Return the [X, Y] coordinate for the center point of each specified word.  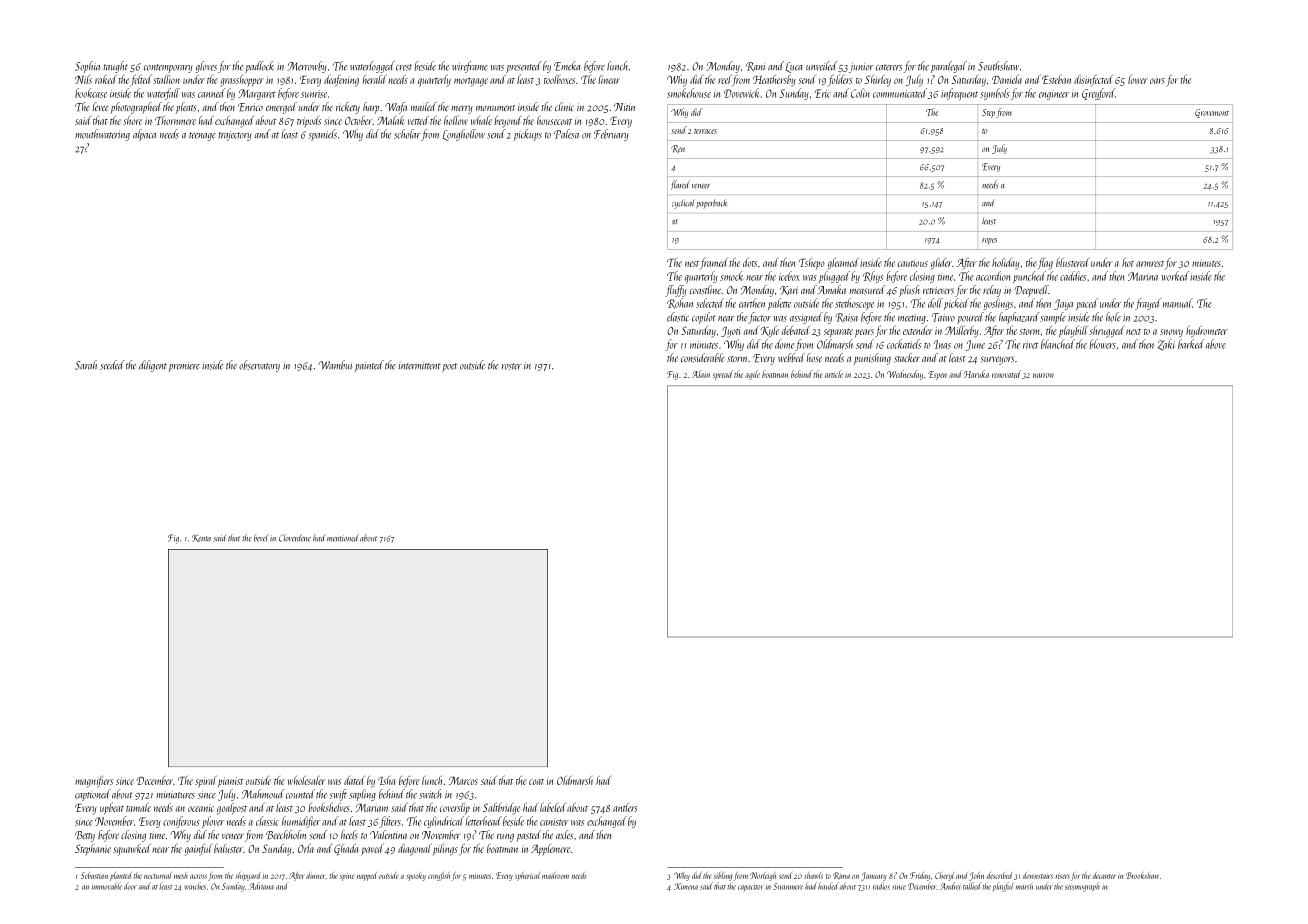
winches [195, 886]
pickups [528, 135]
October [358, 120]
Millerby [961, 331]
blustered [1072, 262]
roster [512, 366]
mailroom [555, 875]
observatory [259, 366]
